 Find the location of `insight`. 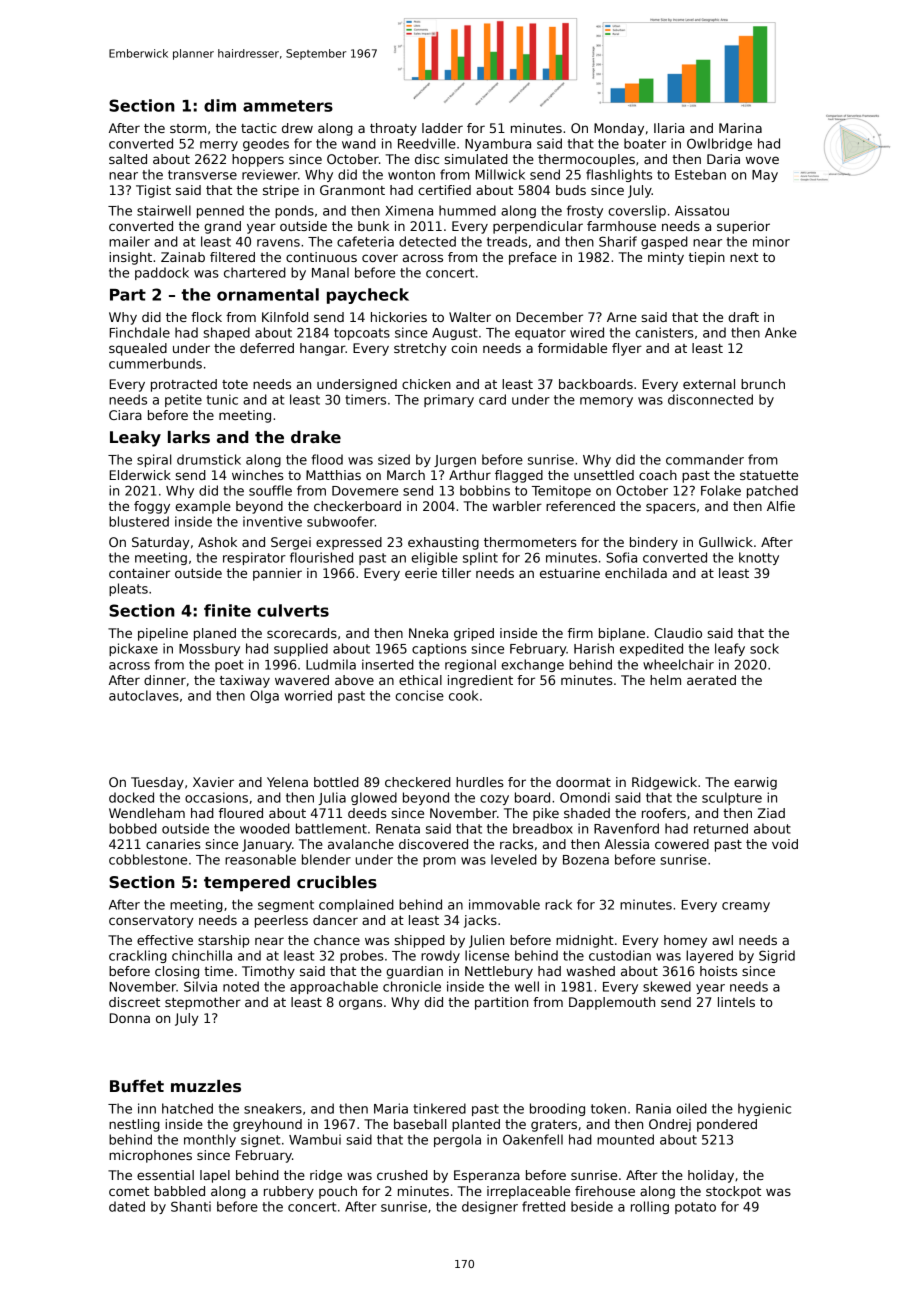

insight is located at coordinates (130, 258).
